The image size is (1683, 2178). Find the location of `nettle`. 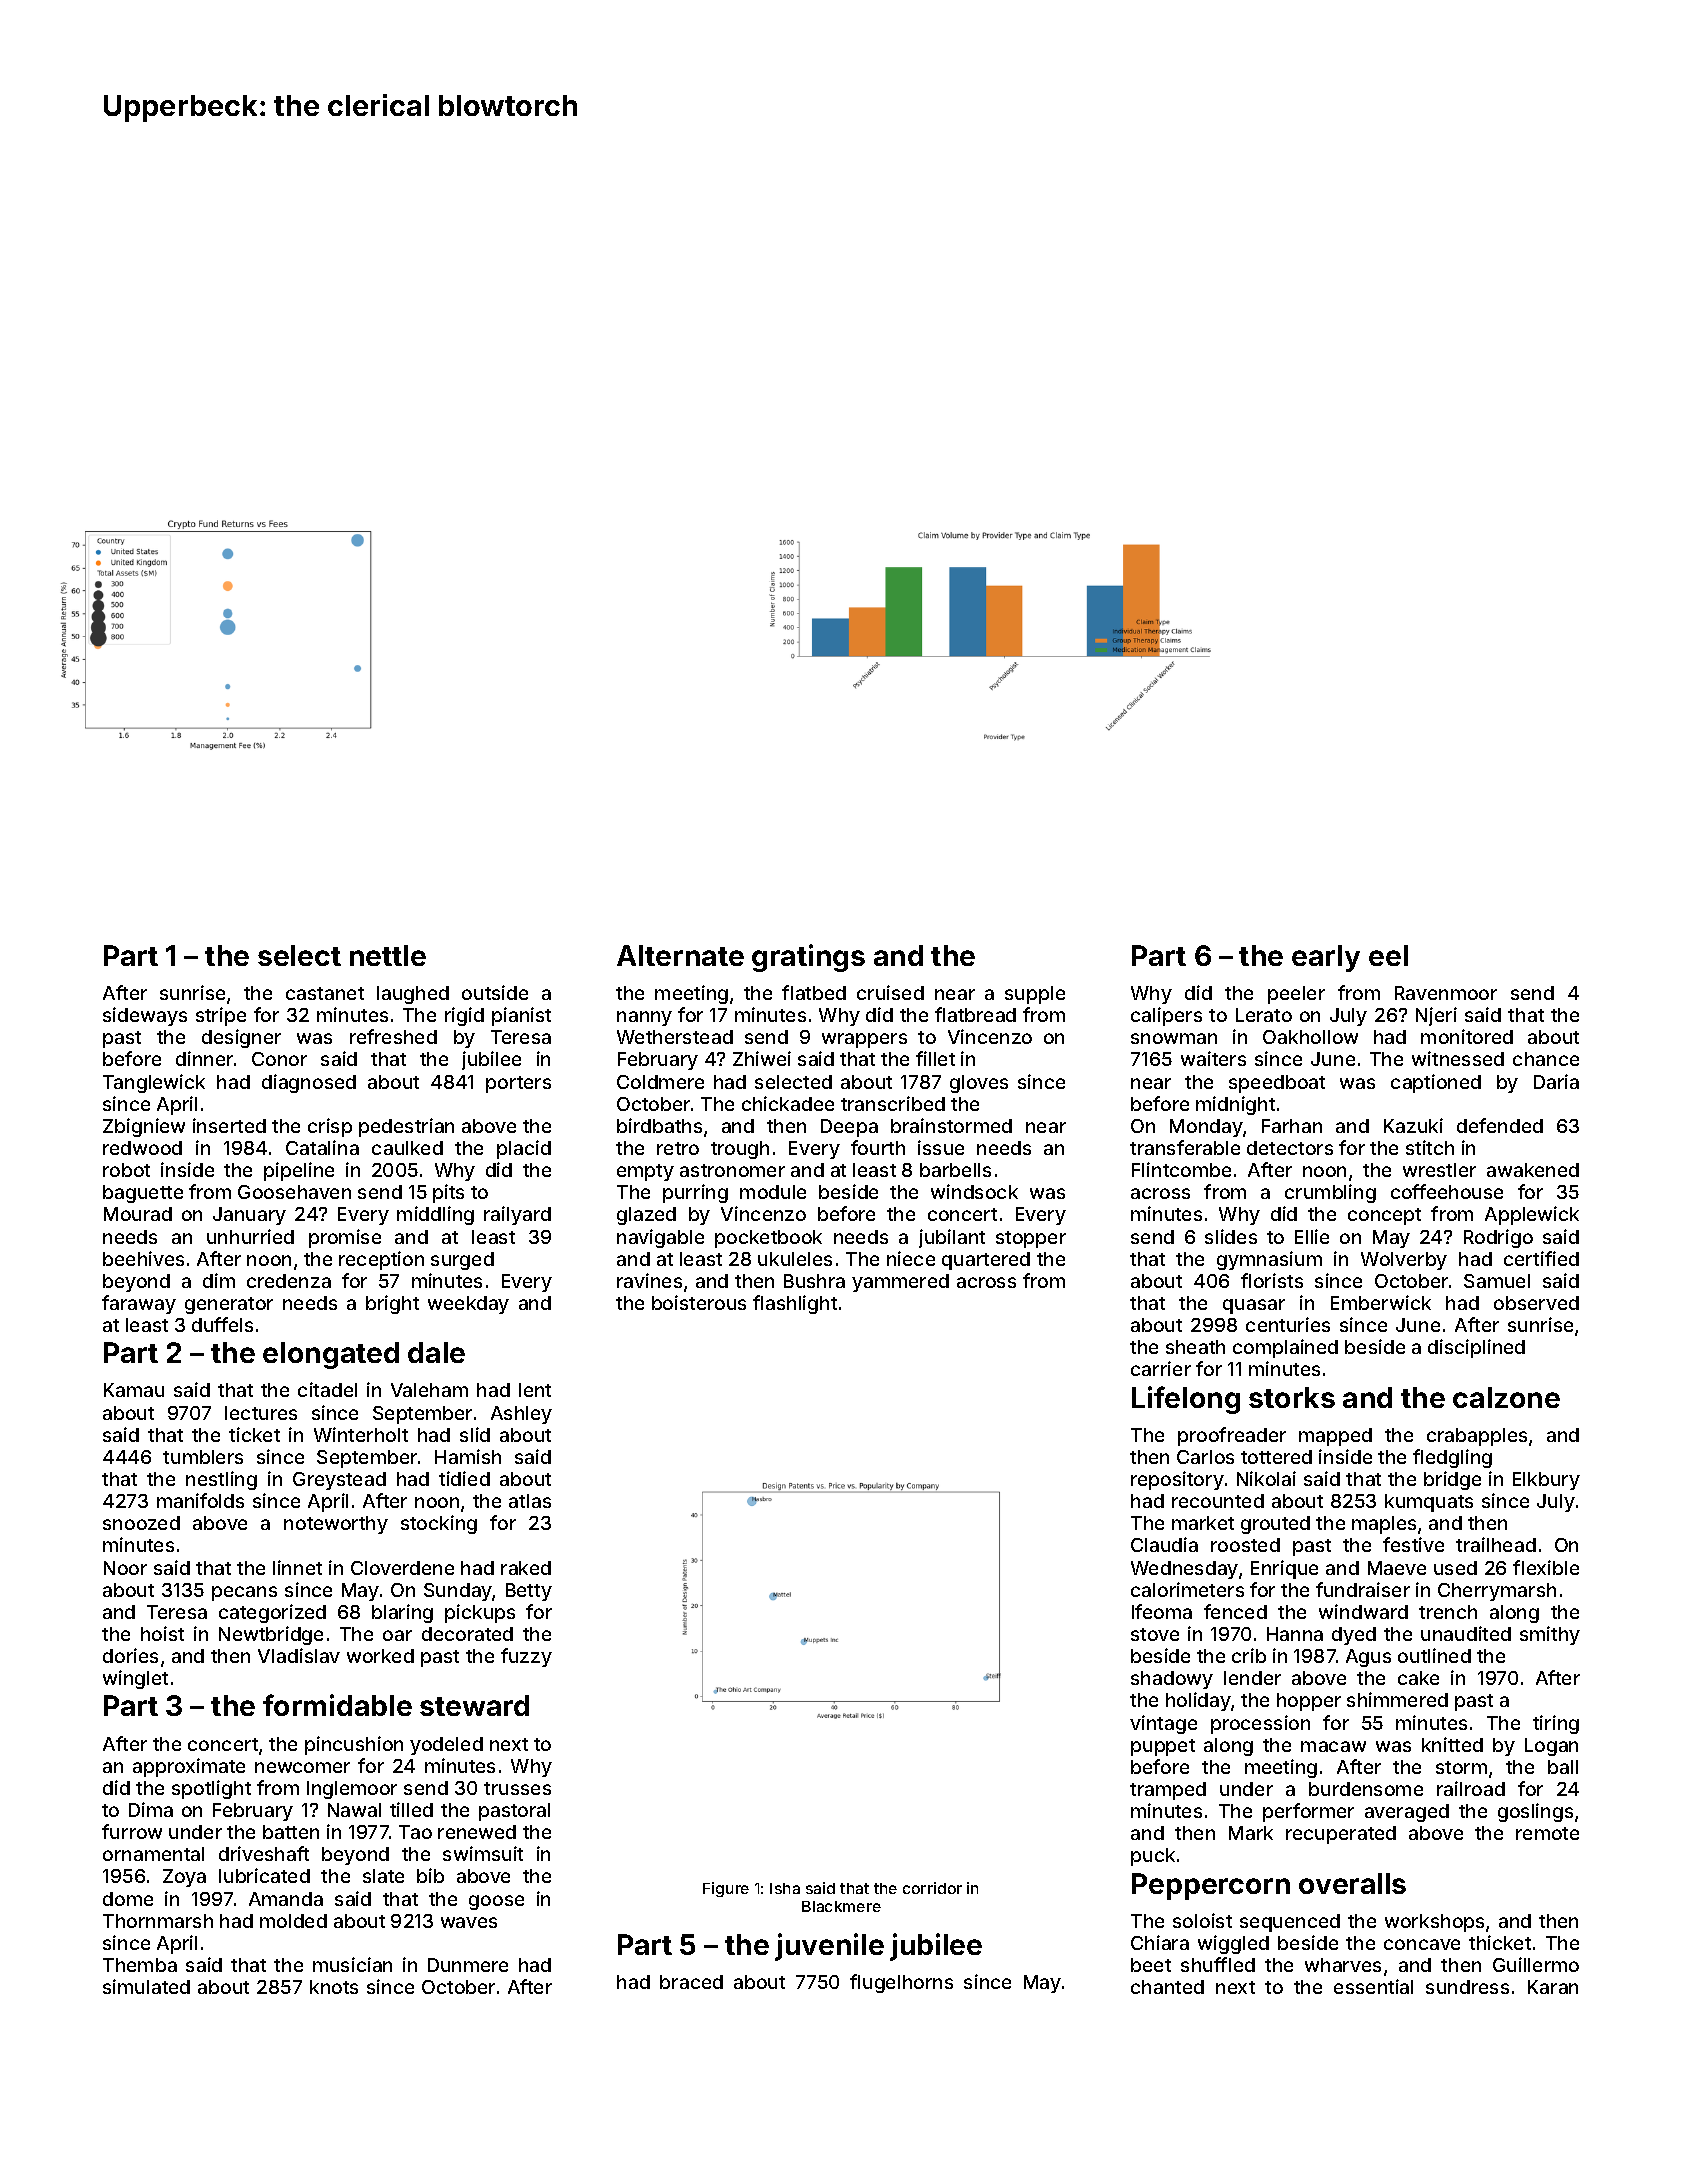

nettle is located at coordinates (388, 955).
